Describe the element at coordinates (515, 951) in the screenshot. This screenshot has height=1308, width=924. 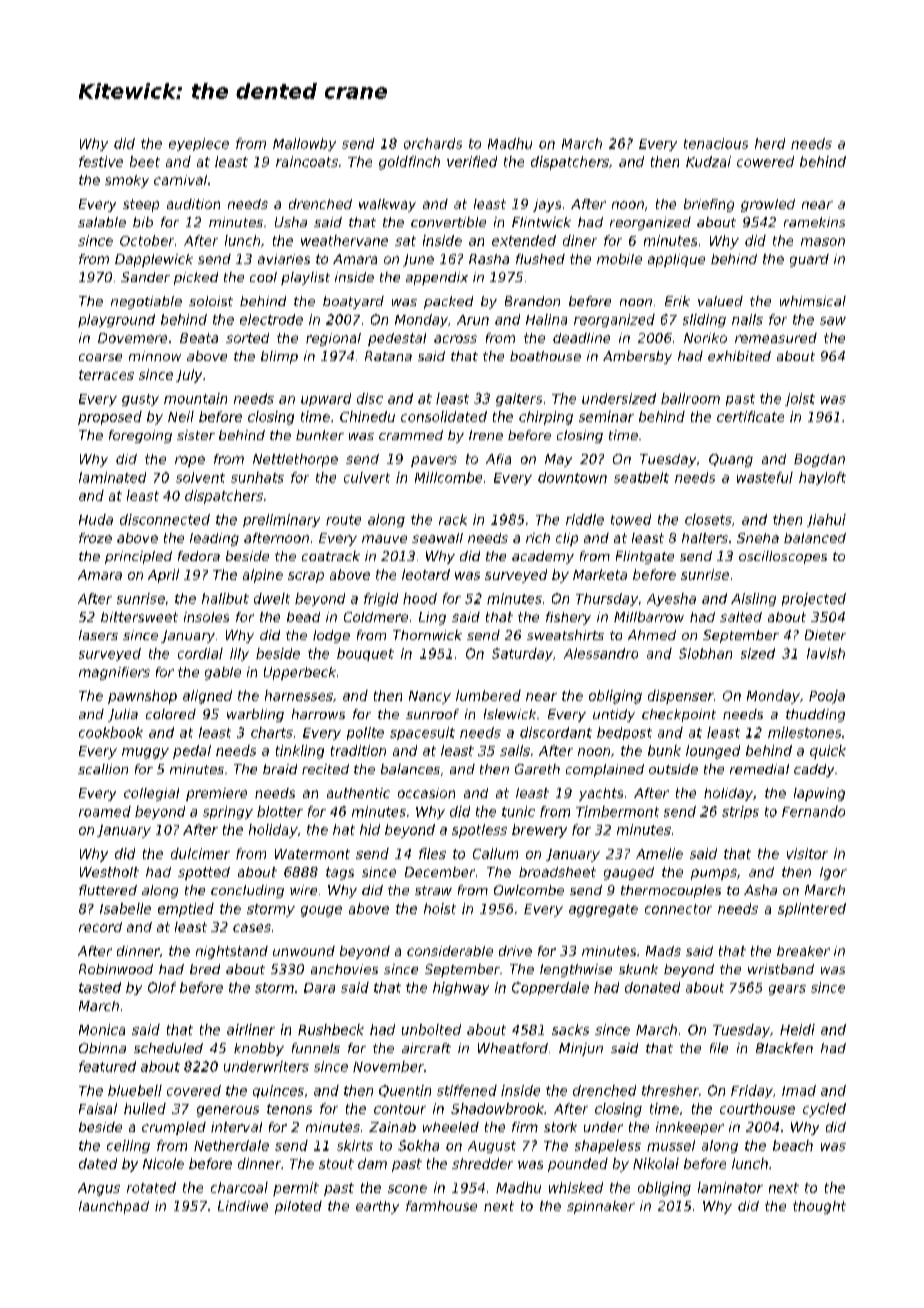
I see `drive` at that location.
